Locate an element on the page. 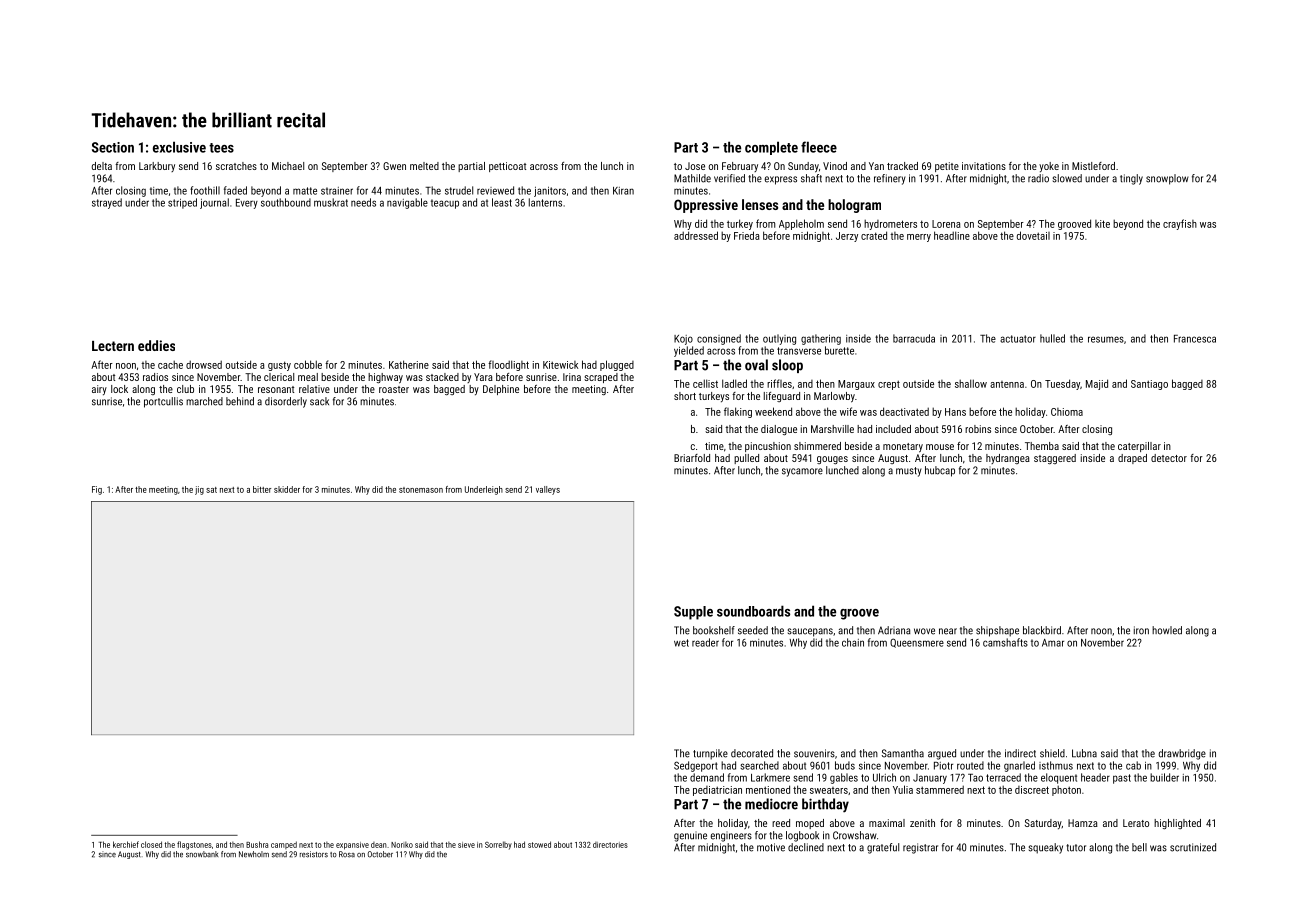  eddies is located at coordinates (156, 345).
